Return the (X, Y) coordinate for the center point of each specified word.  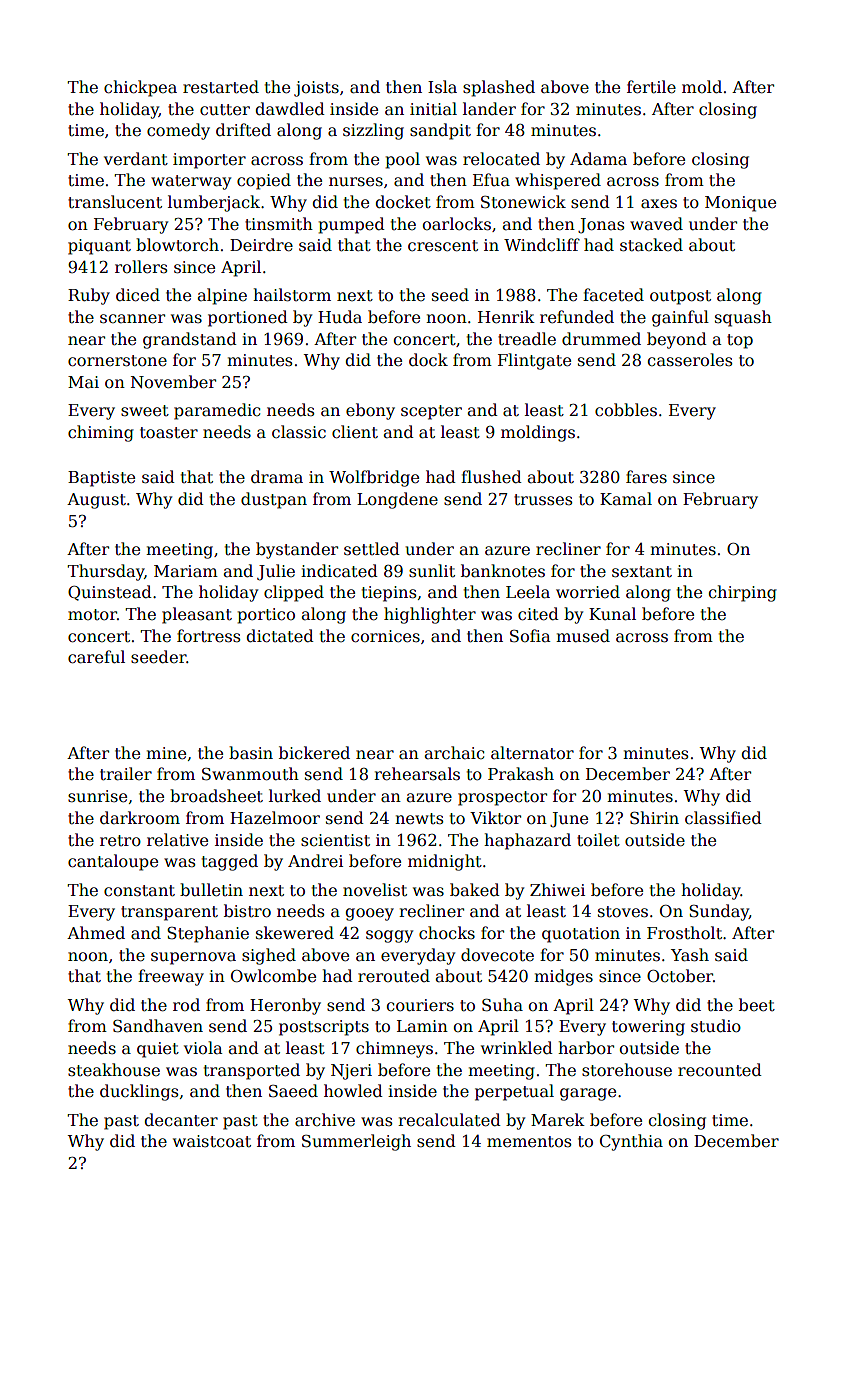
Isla (442, 87)
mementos (529, 1142)
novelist (375, 890)
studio (716, 1026)
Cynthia (631, 1142)
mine (166, 753)
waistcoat (212, 1141)
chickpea (140, 88)
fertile (651, 87)
